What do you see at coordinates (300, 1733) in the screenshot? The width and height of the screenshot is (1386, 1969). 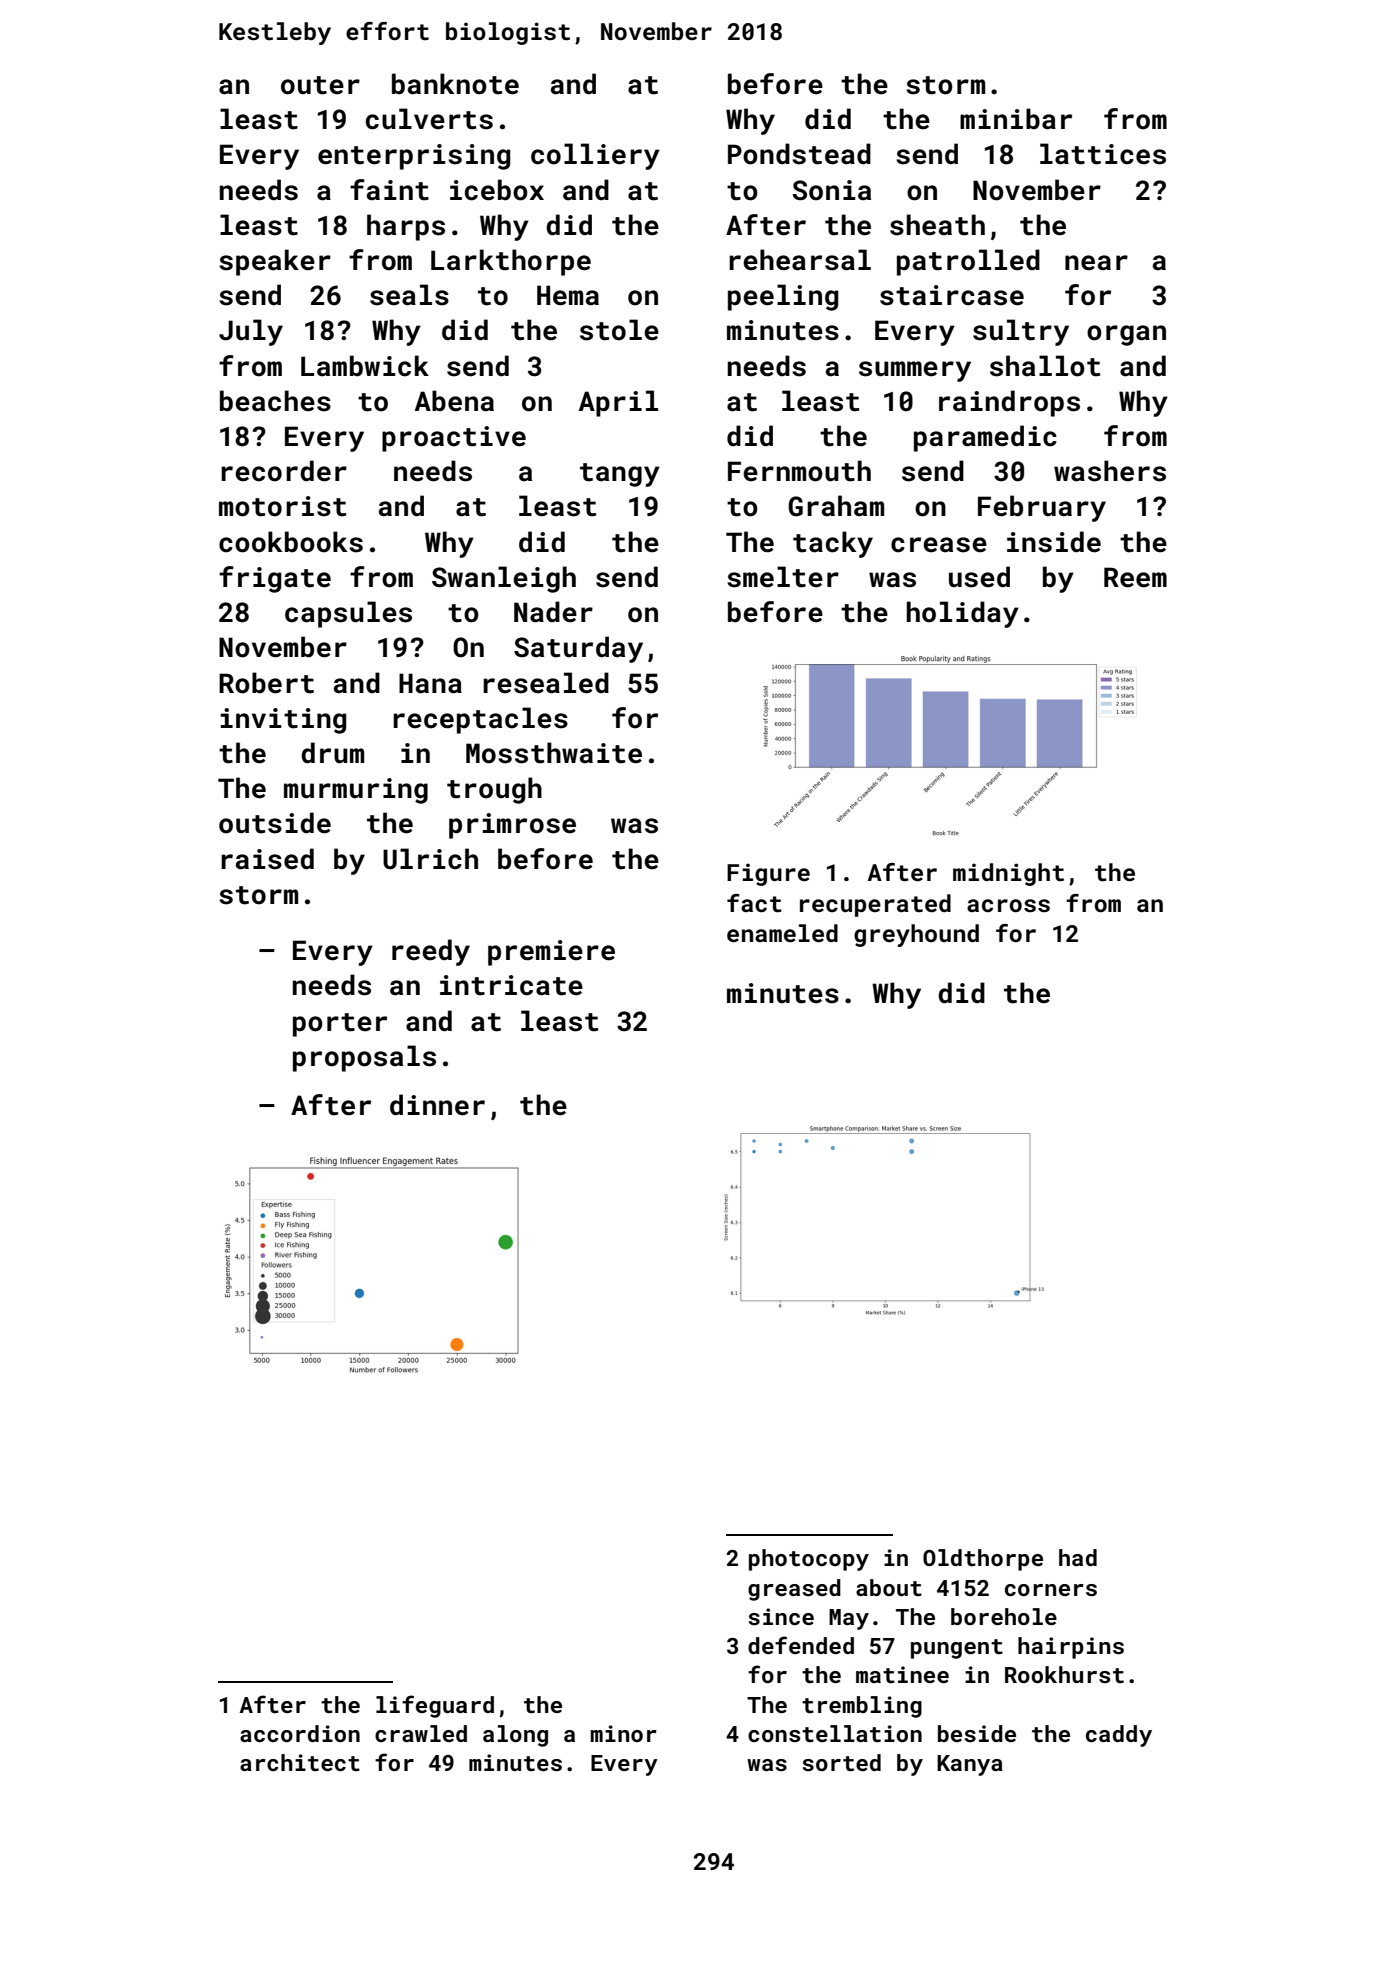 I see `accordion` at bounding box center [300, 1733].
